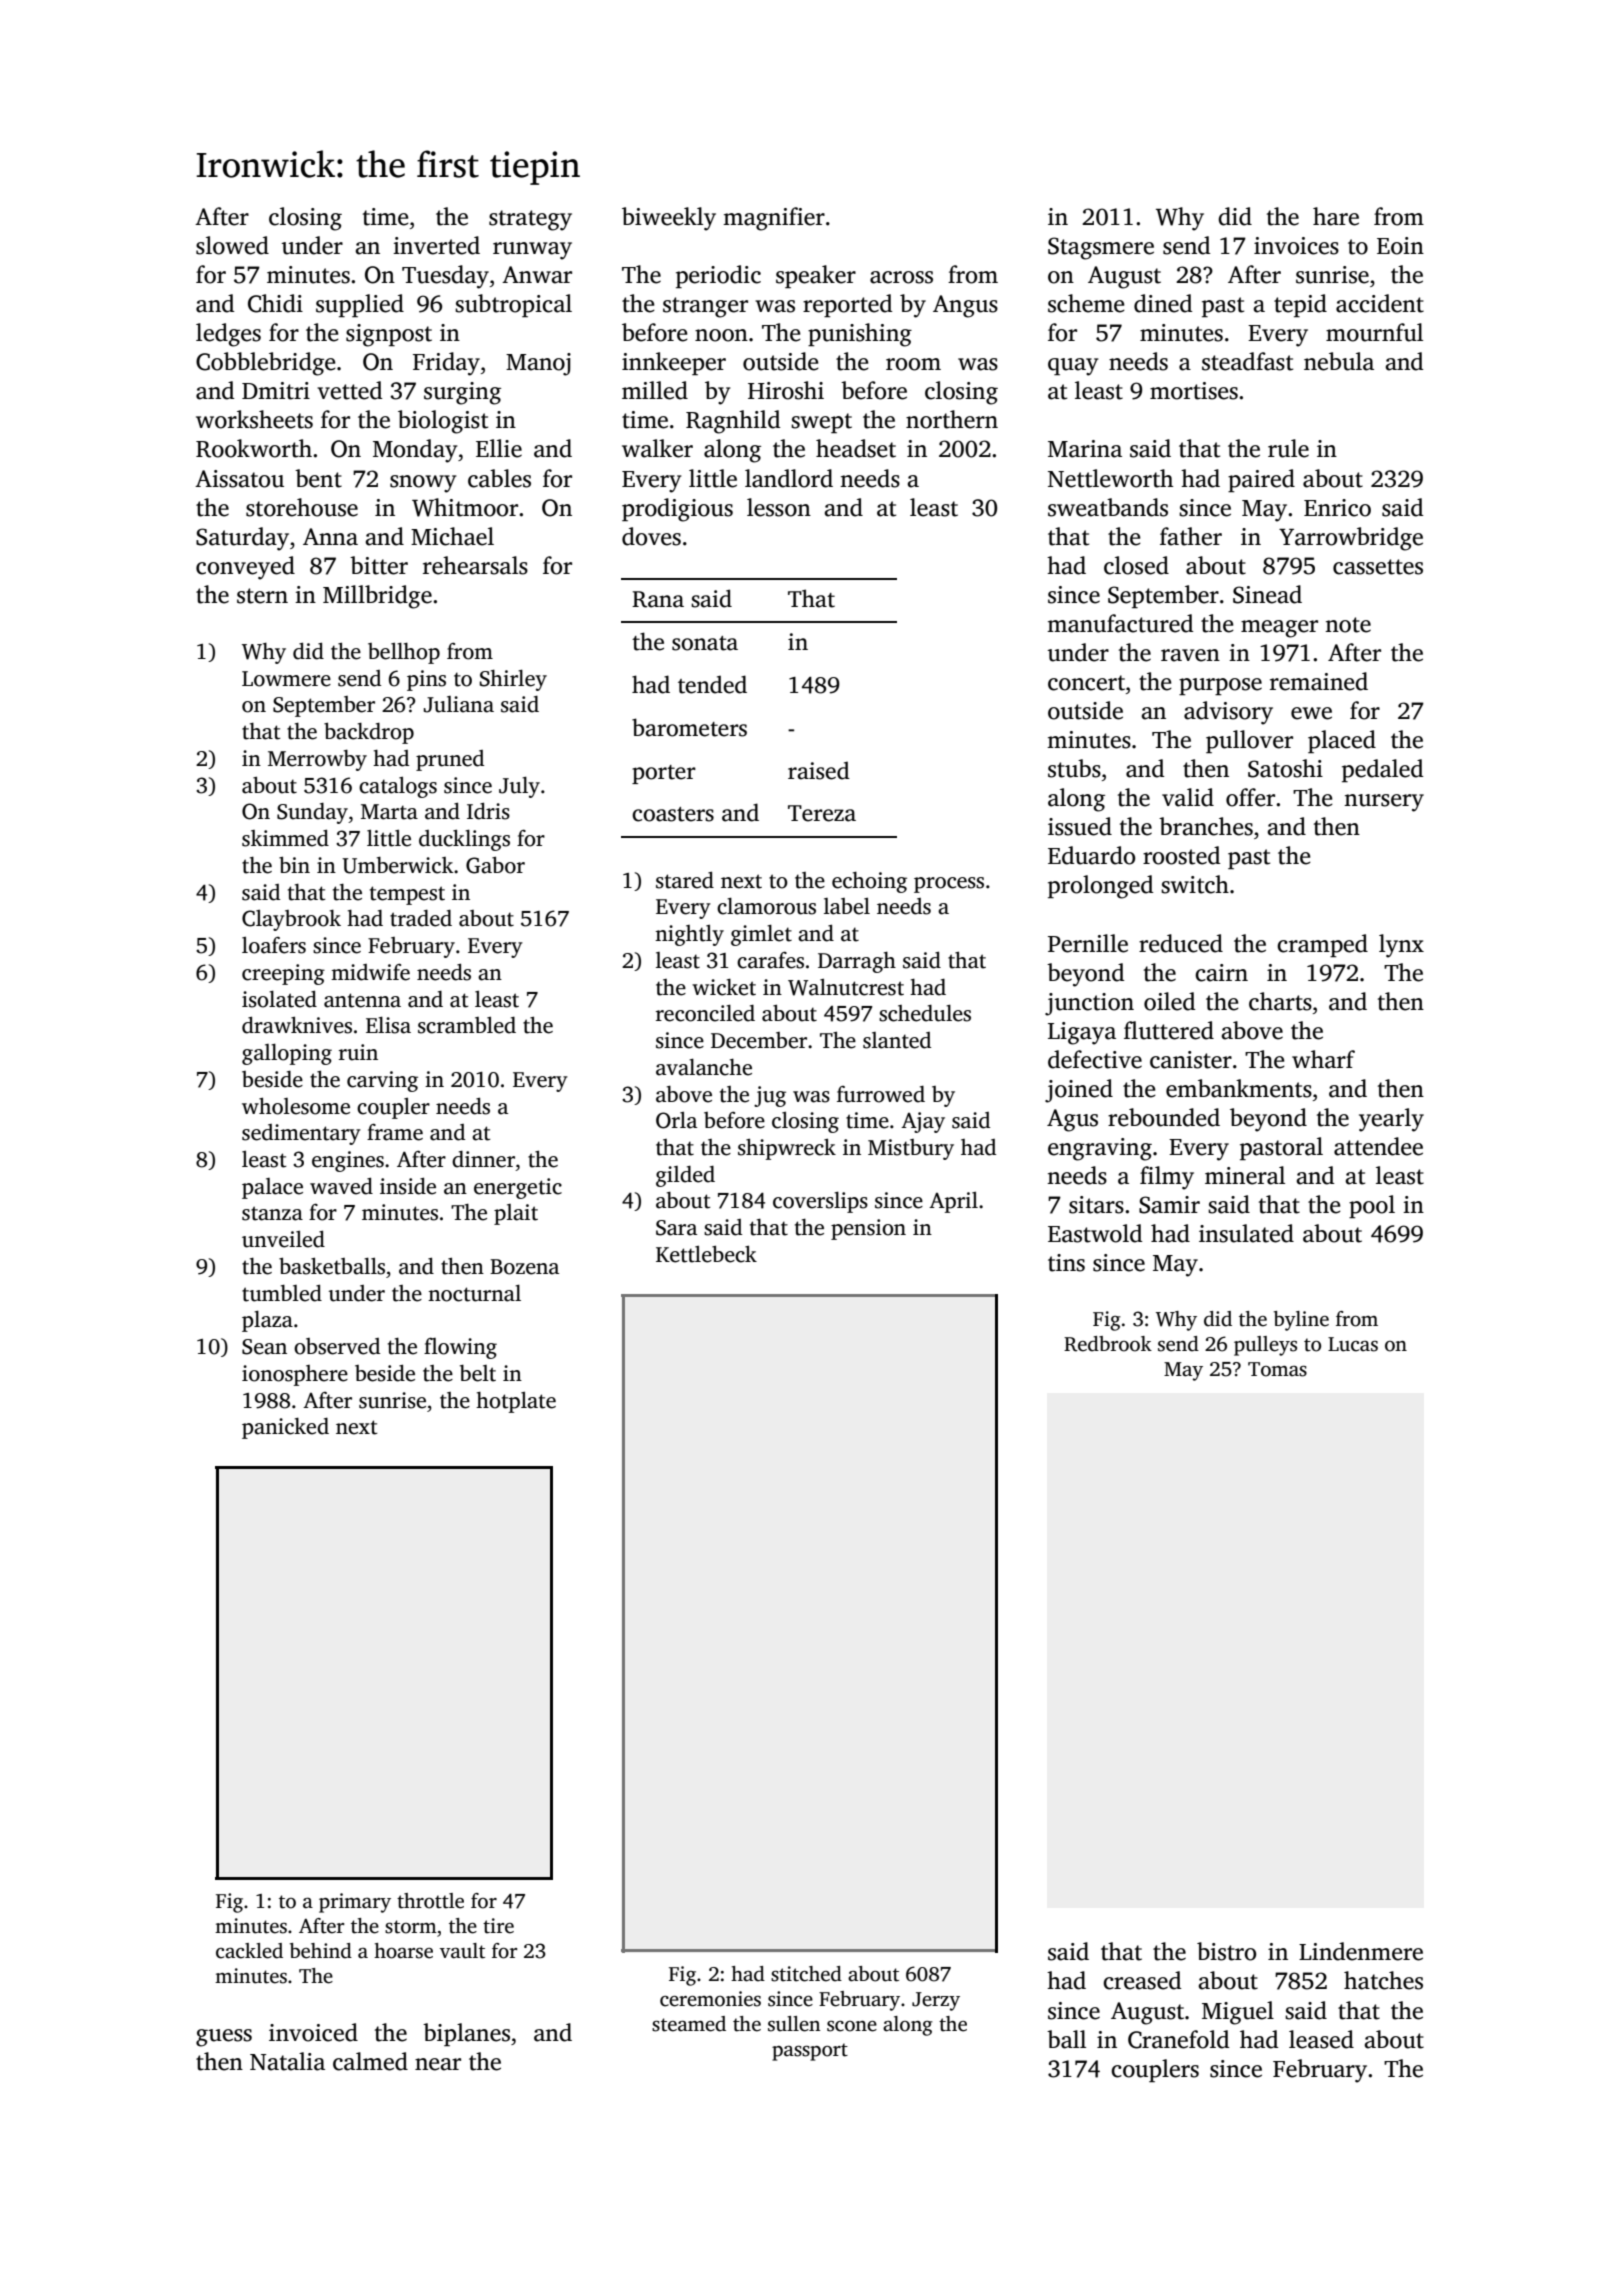  I want to click on Stagsmere, so click(1101, 248).
